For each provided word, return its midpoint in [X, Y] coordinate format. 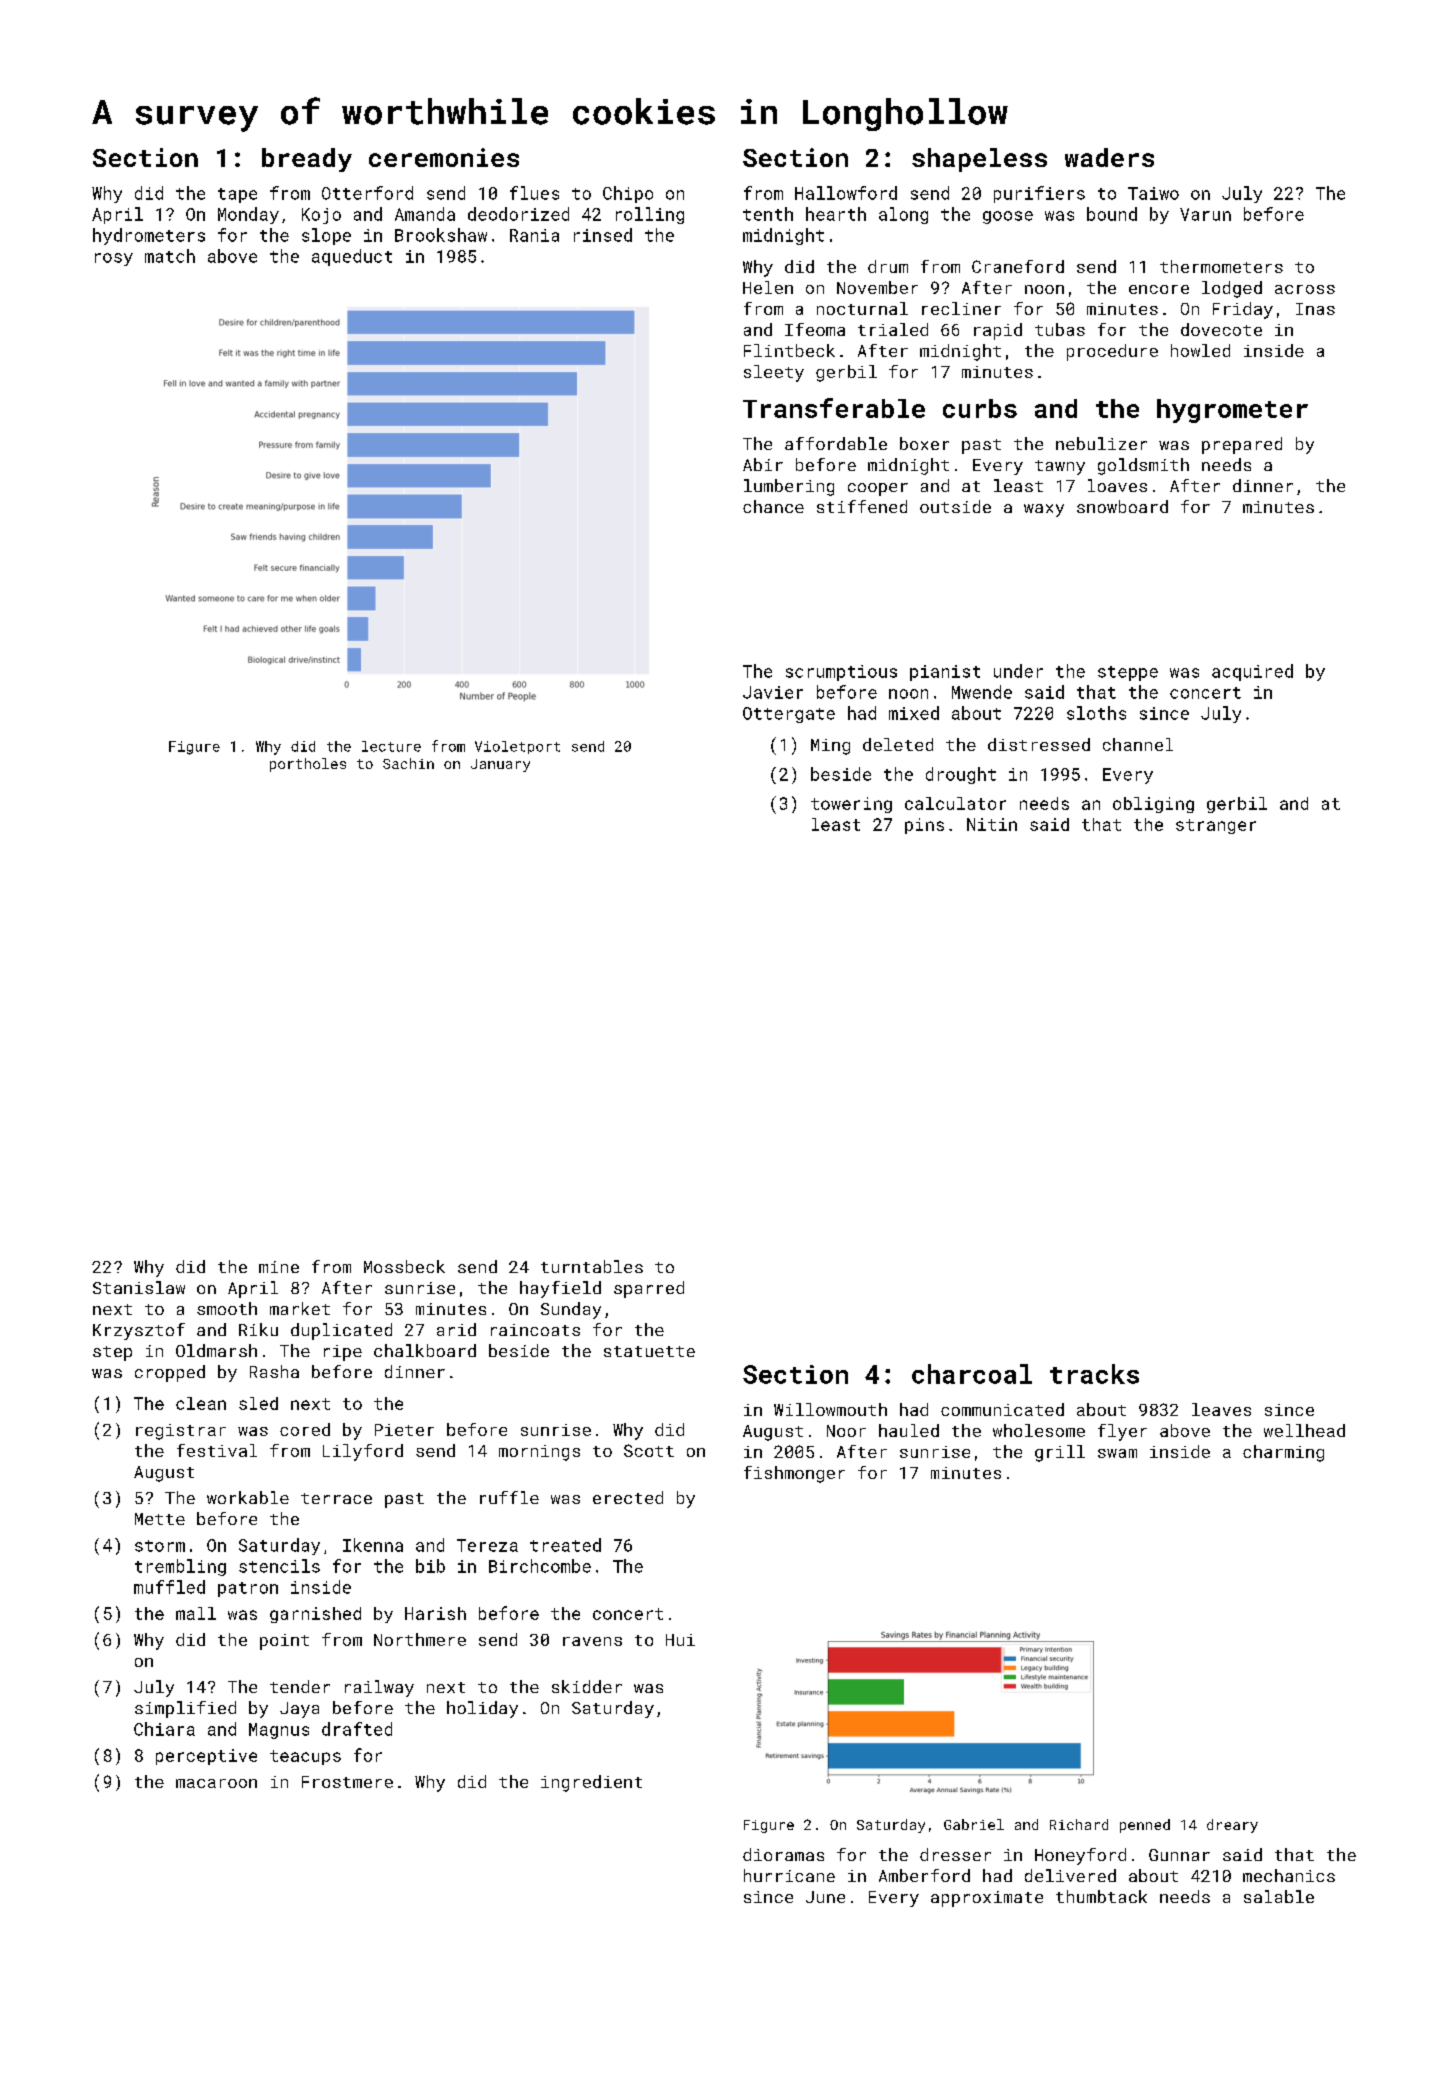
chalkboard [425, 1350]
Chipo [628, 194]
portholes [308, 765]
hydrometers [149, 236]
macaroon [216, 1783]
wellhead [1304, 1430]
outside [955, 506]
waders [1109, 157]
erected [628, 1497]
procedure [1112, 352]
